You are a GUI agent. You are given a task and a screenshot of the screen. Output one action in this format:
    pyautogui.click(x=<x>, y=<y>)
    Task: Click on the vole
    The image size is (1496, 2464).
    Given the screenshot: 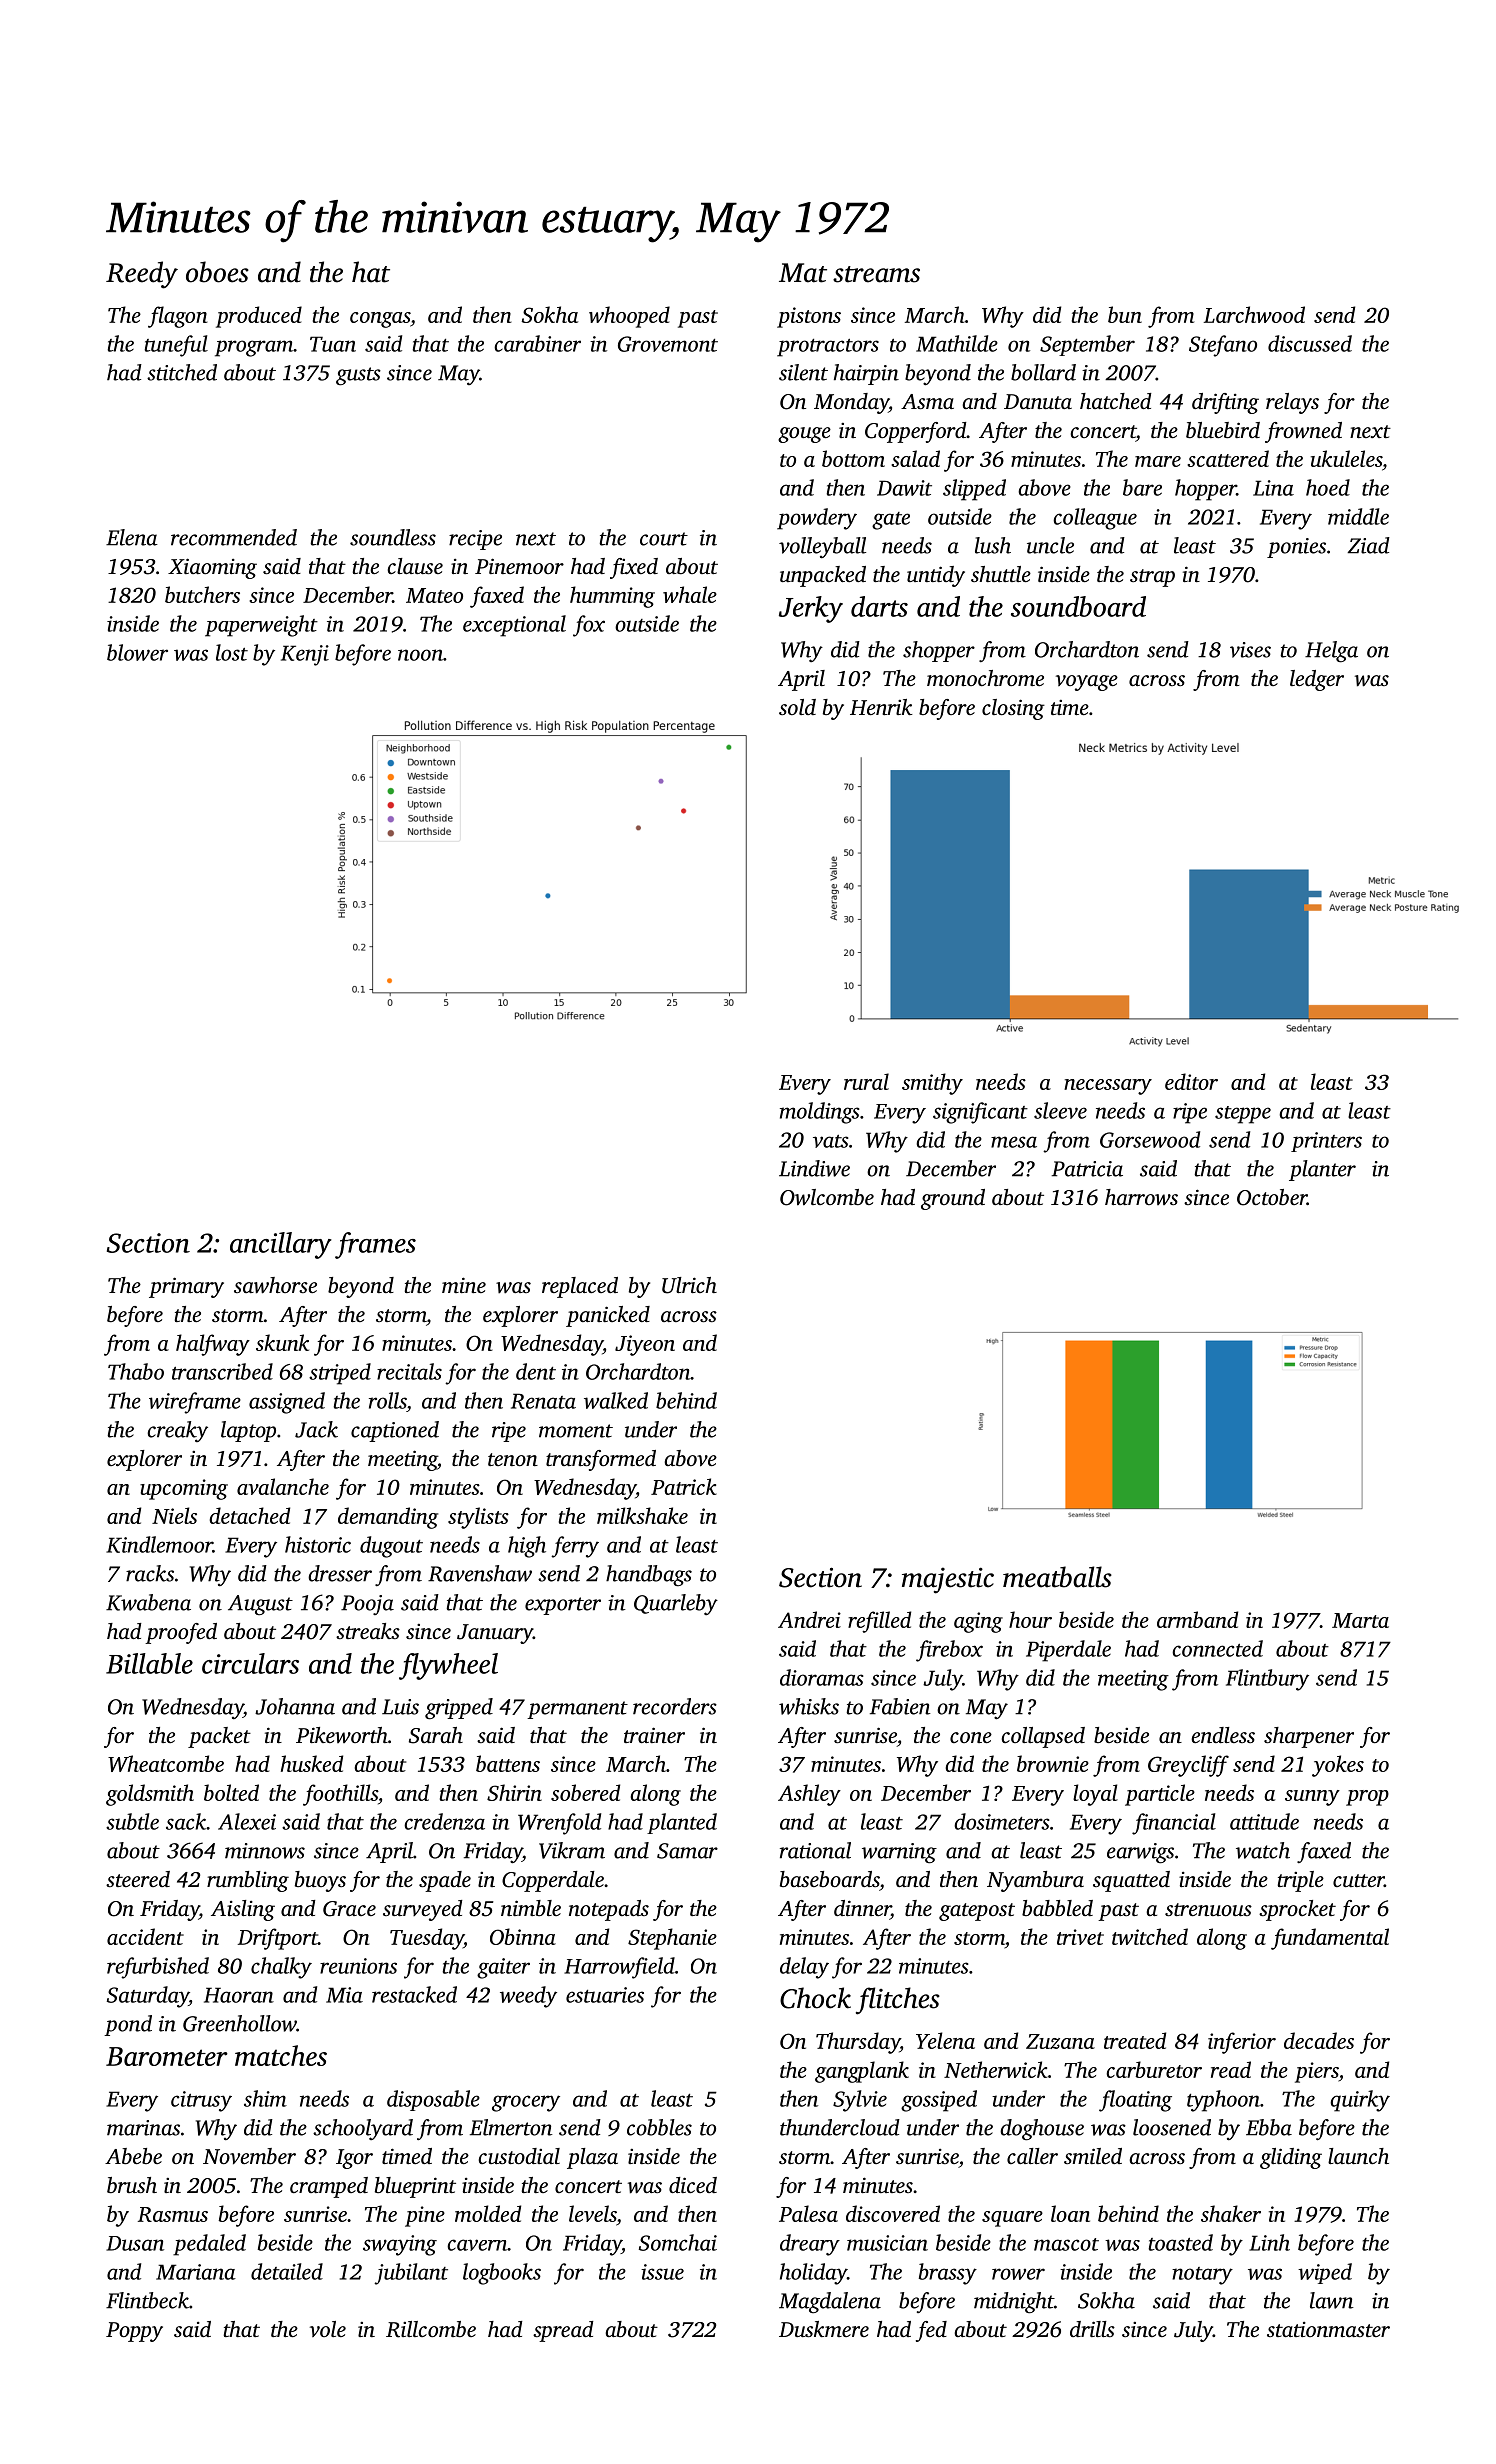 What is the action you would take?
    pyautogui.click(x=328, y=2329)
